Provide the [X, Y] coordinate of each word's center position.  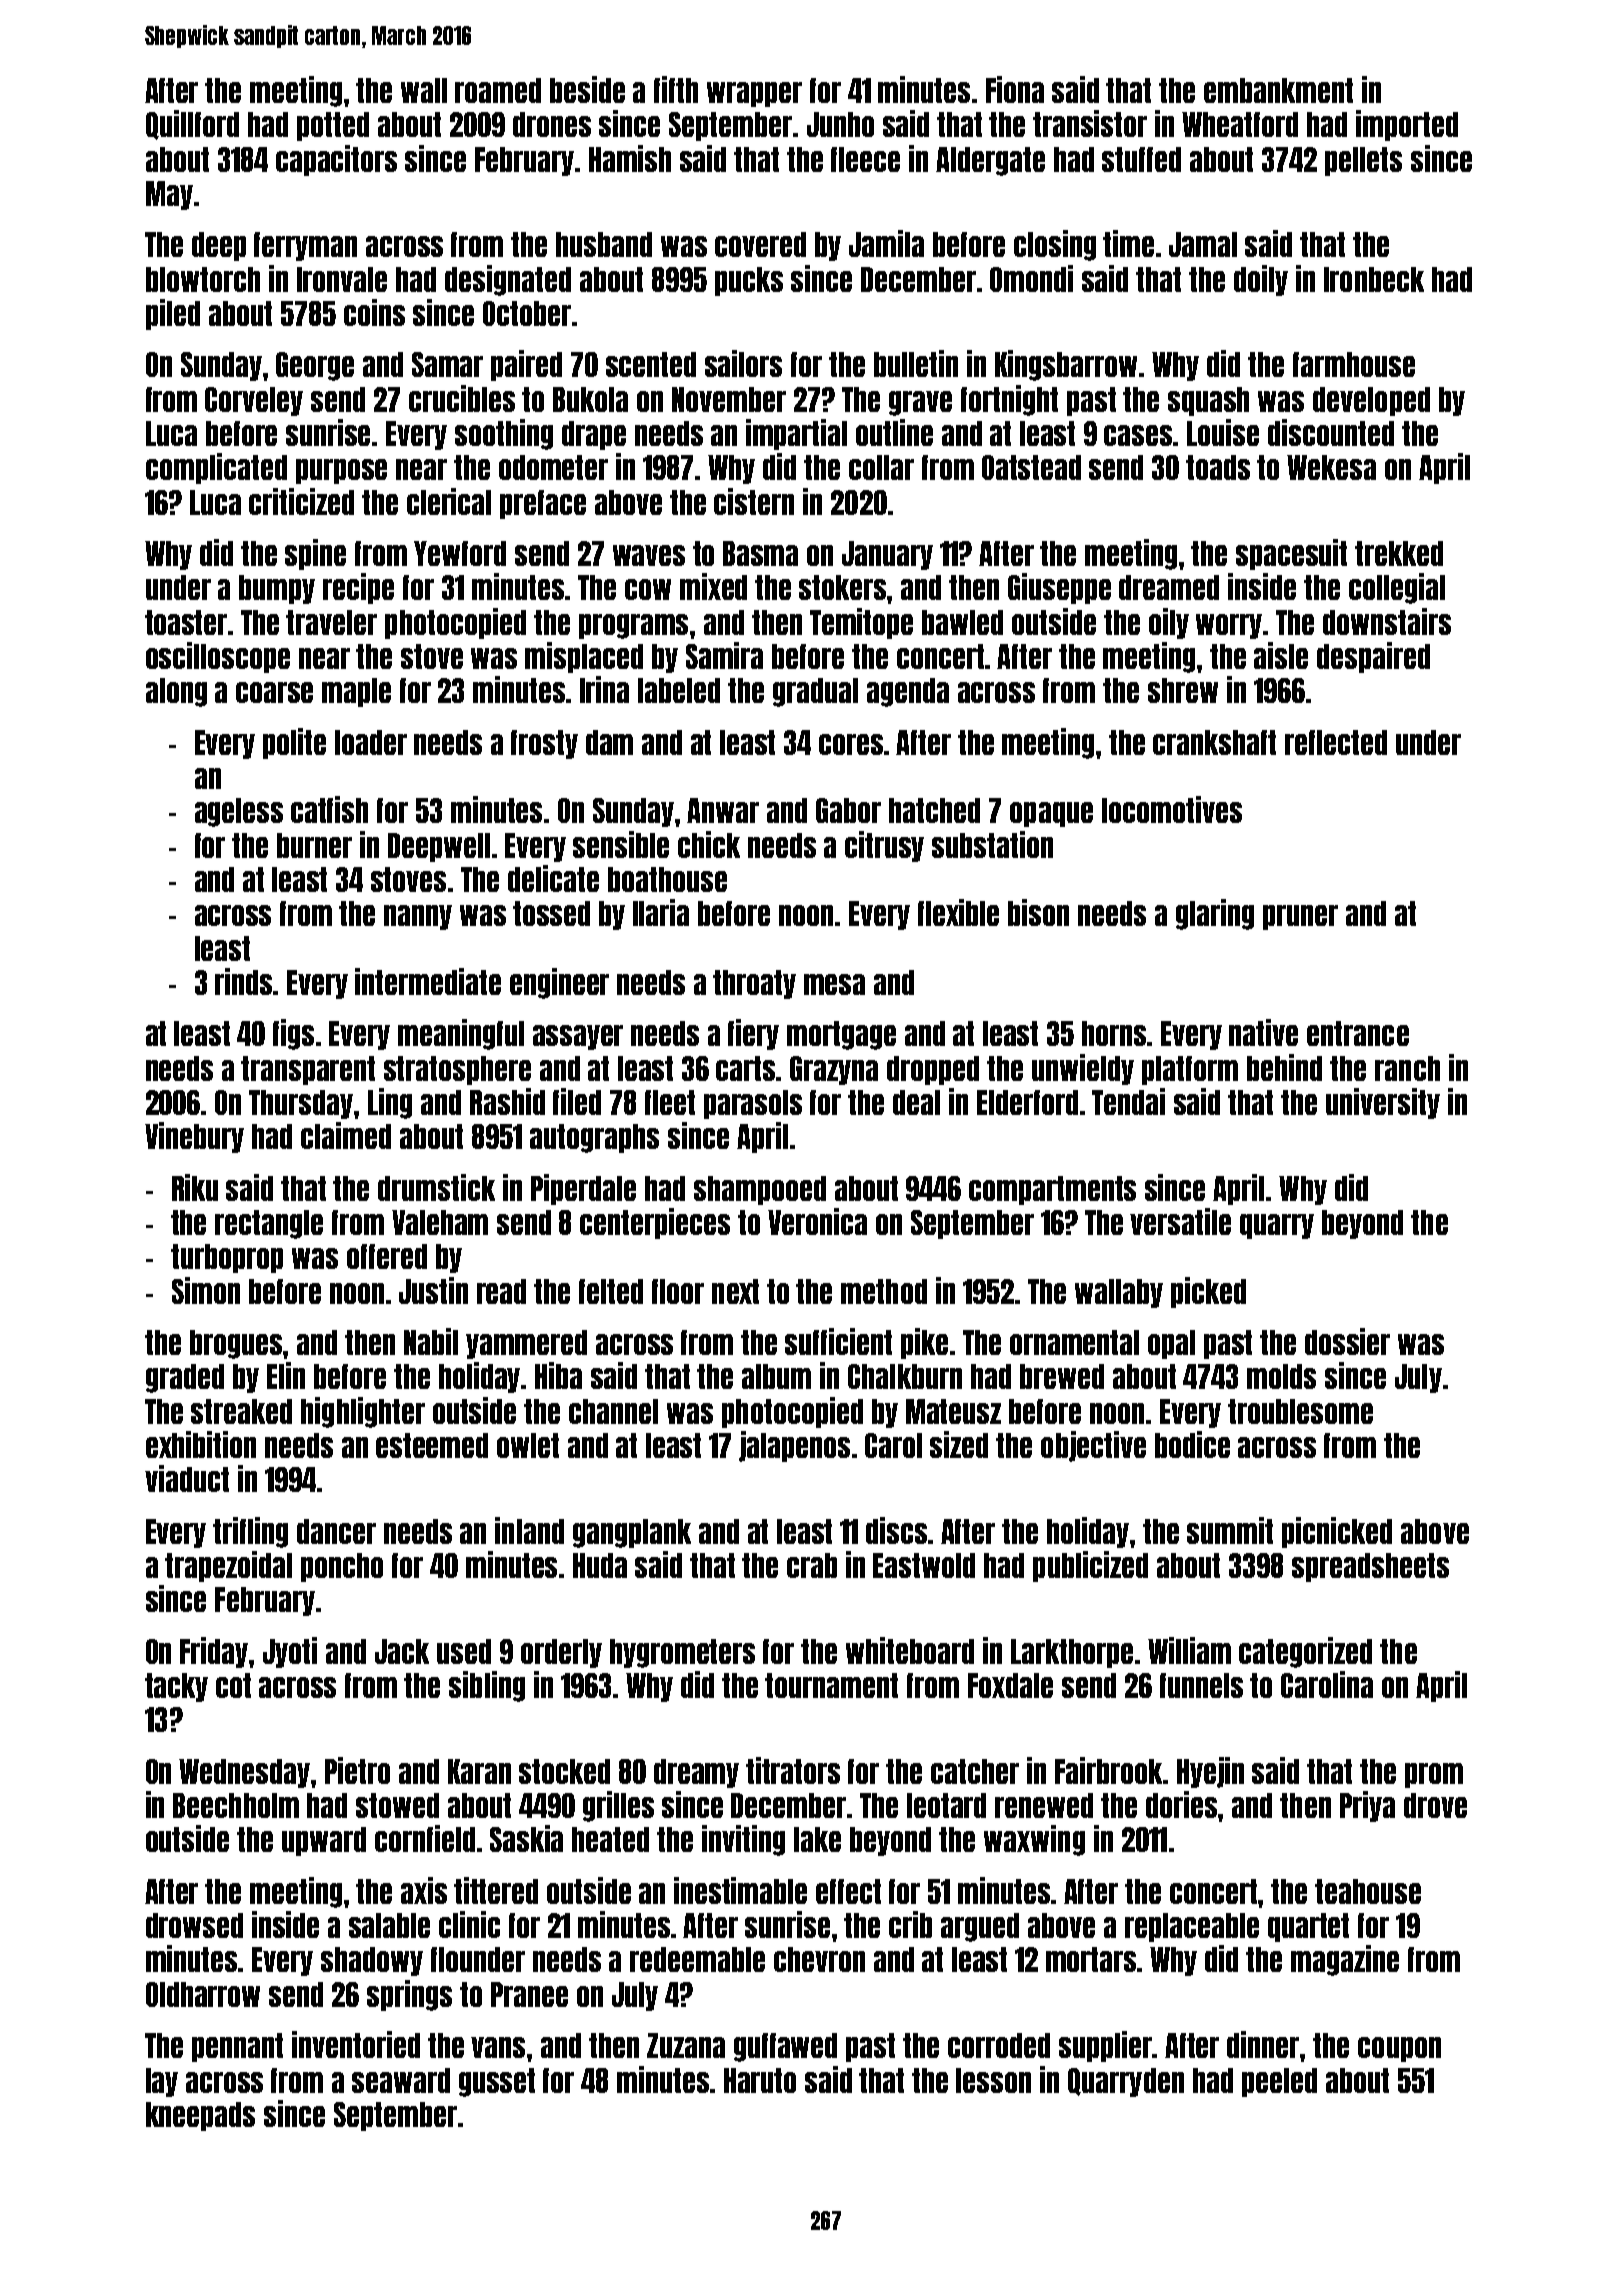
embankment [1278, 90]
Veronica [817, 1221]
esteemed [432, 1445]
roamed [498, 90]
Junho [840, 124]
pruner [1300, 917]
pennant [237, 2047]
